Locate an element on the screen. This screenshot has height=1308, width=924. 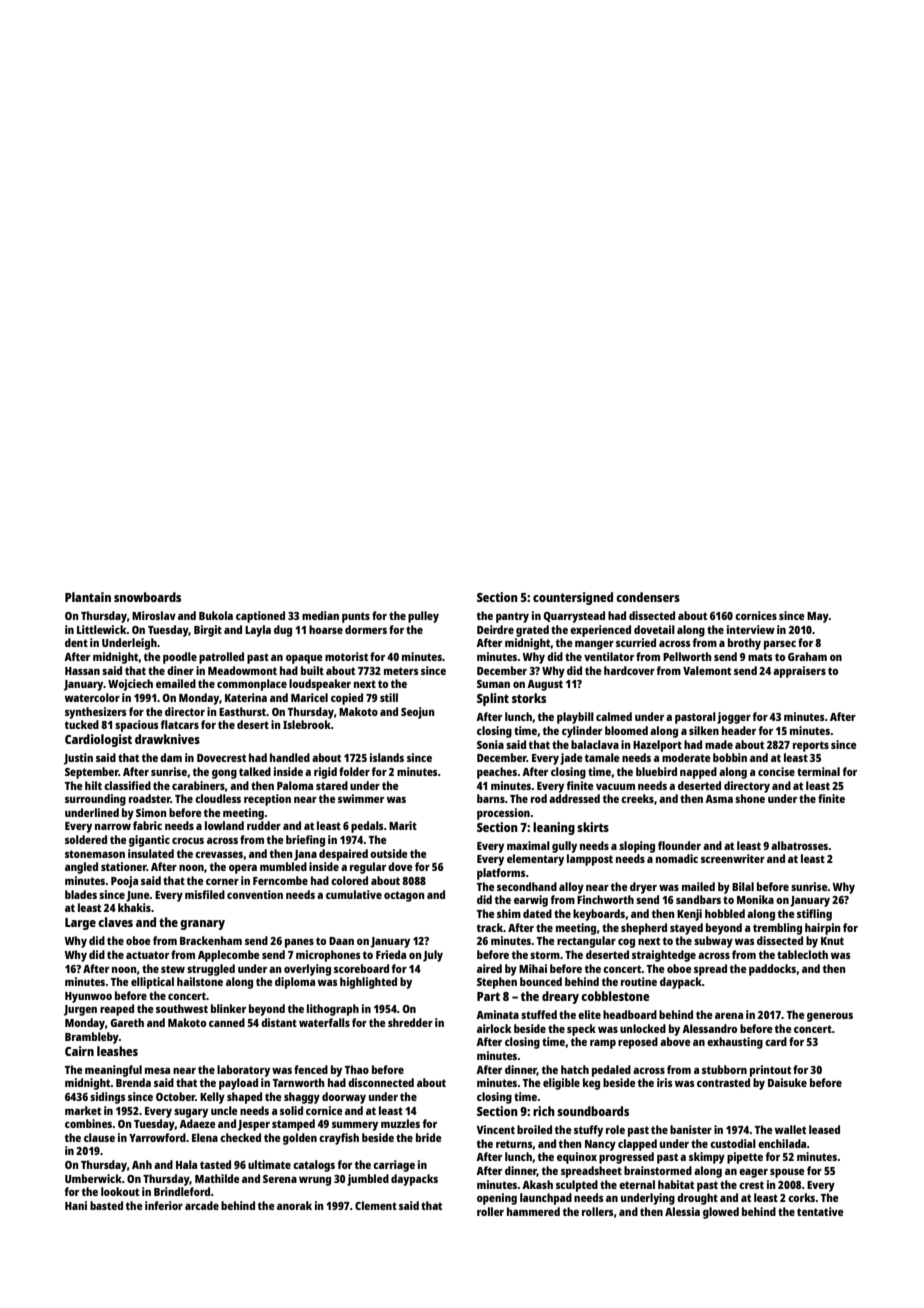
condensers is located at coordinates (648, 597).
